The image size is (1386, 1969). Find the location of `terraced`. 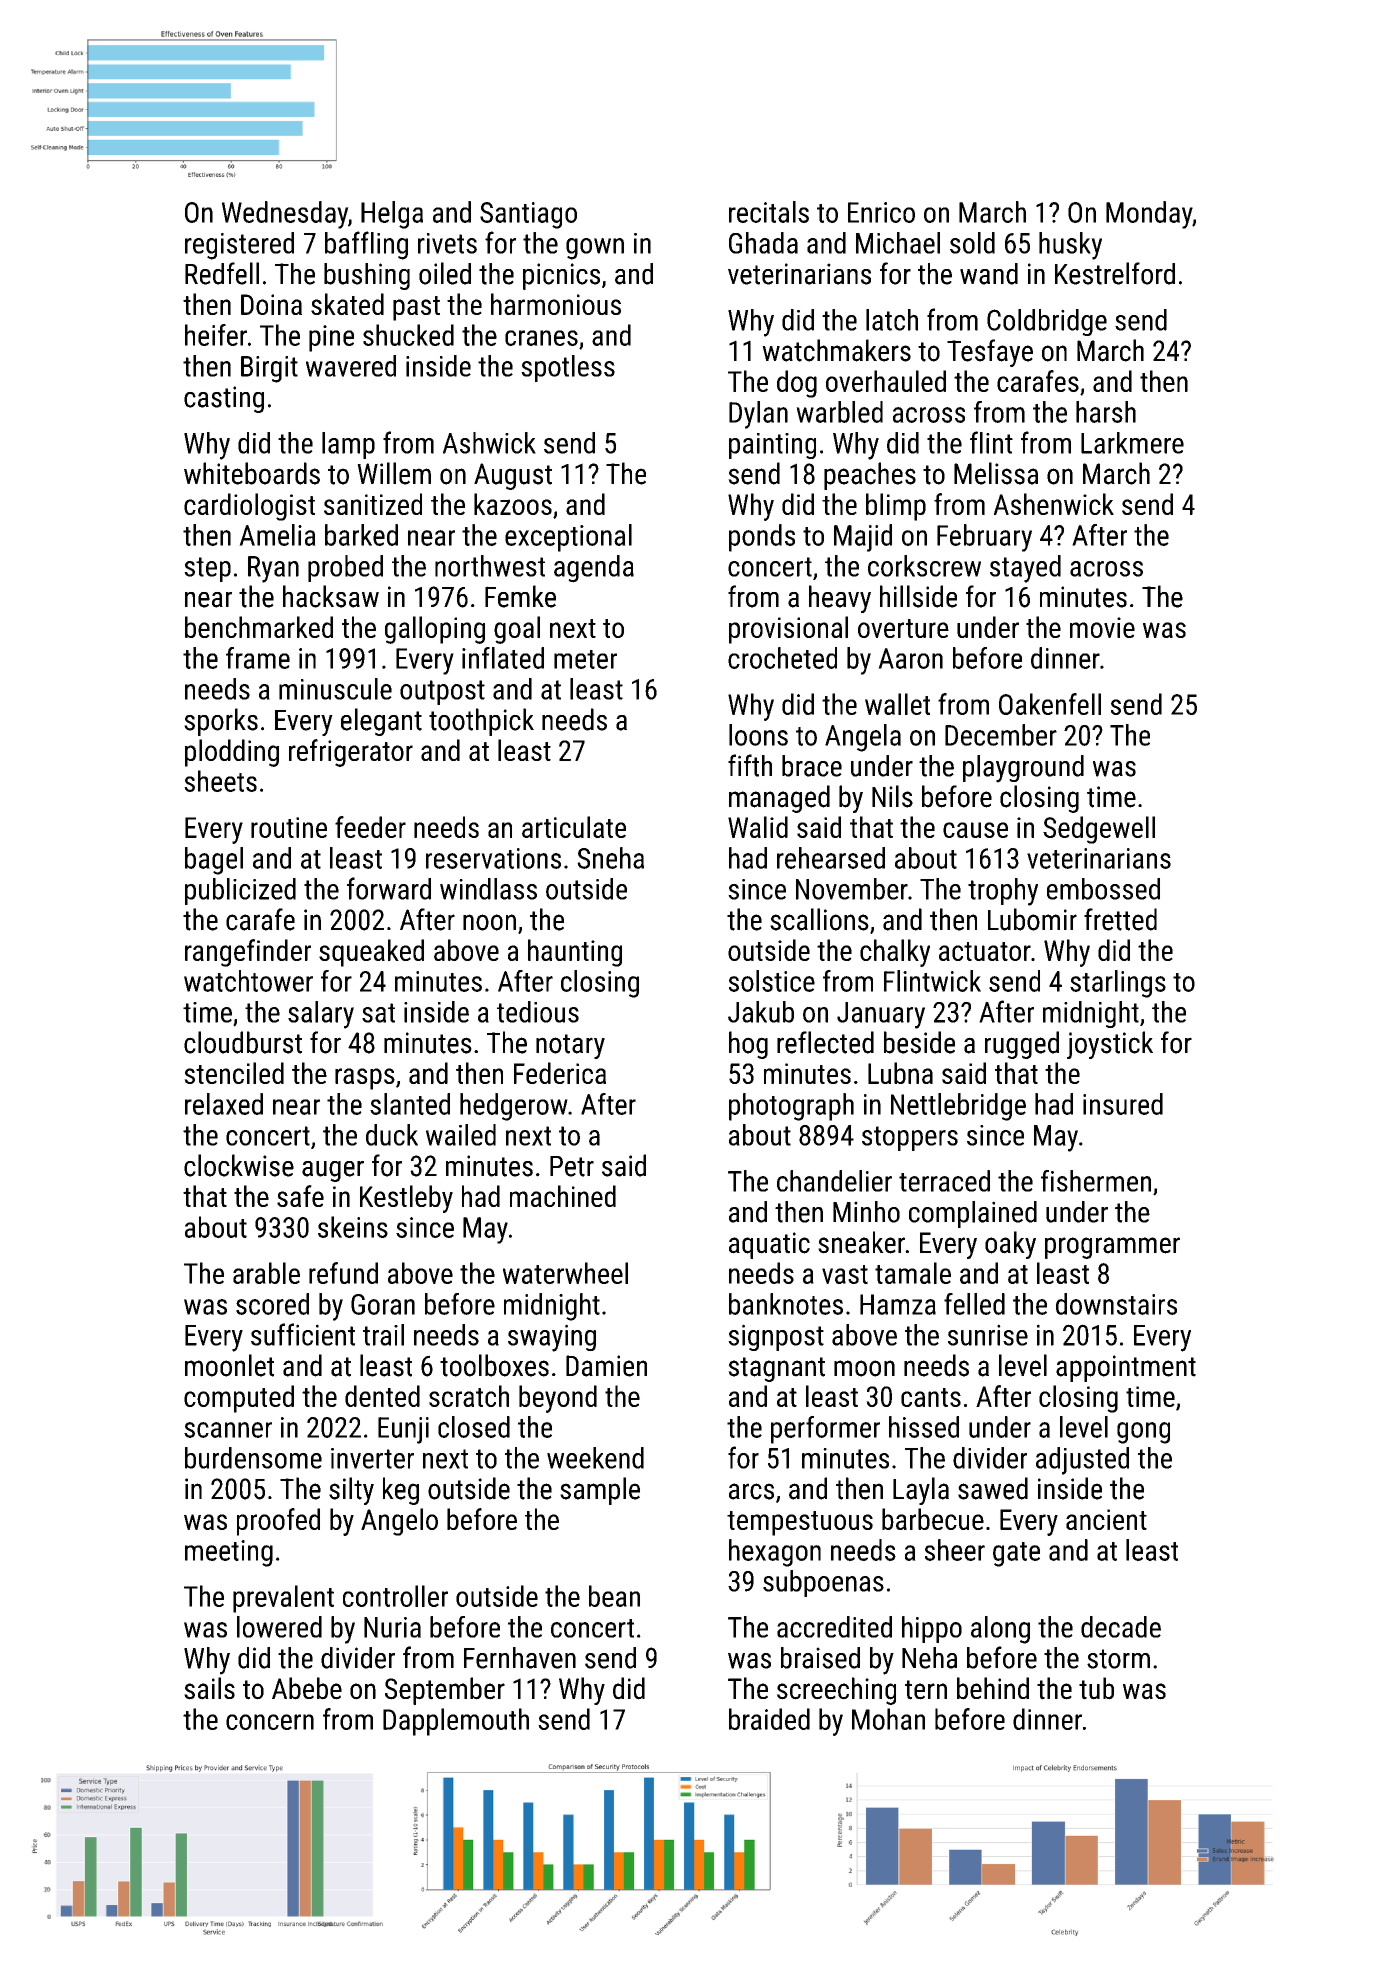

terraced is located at coordinates (944, 1181).
